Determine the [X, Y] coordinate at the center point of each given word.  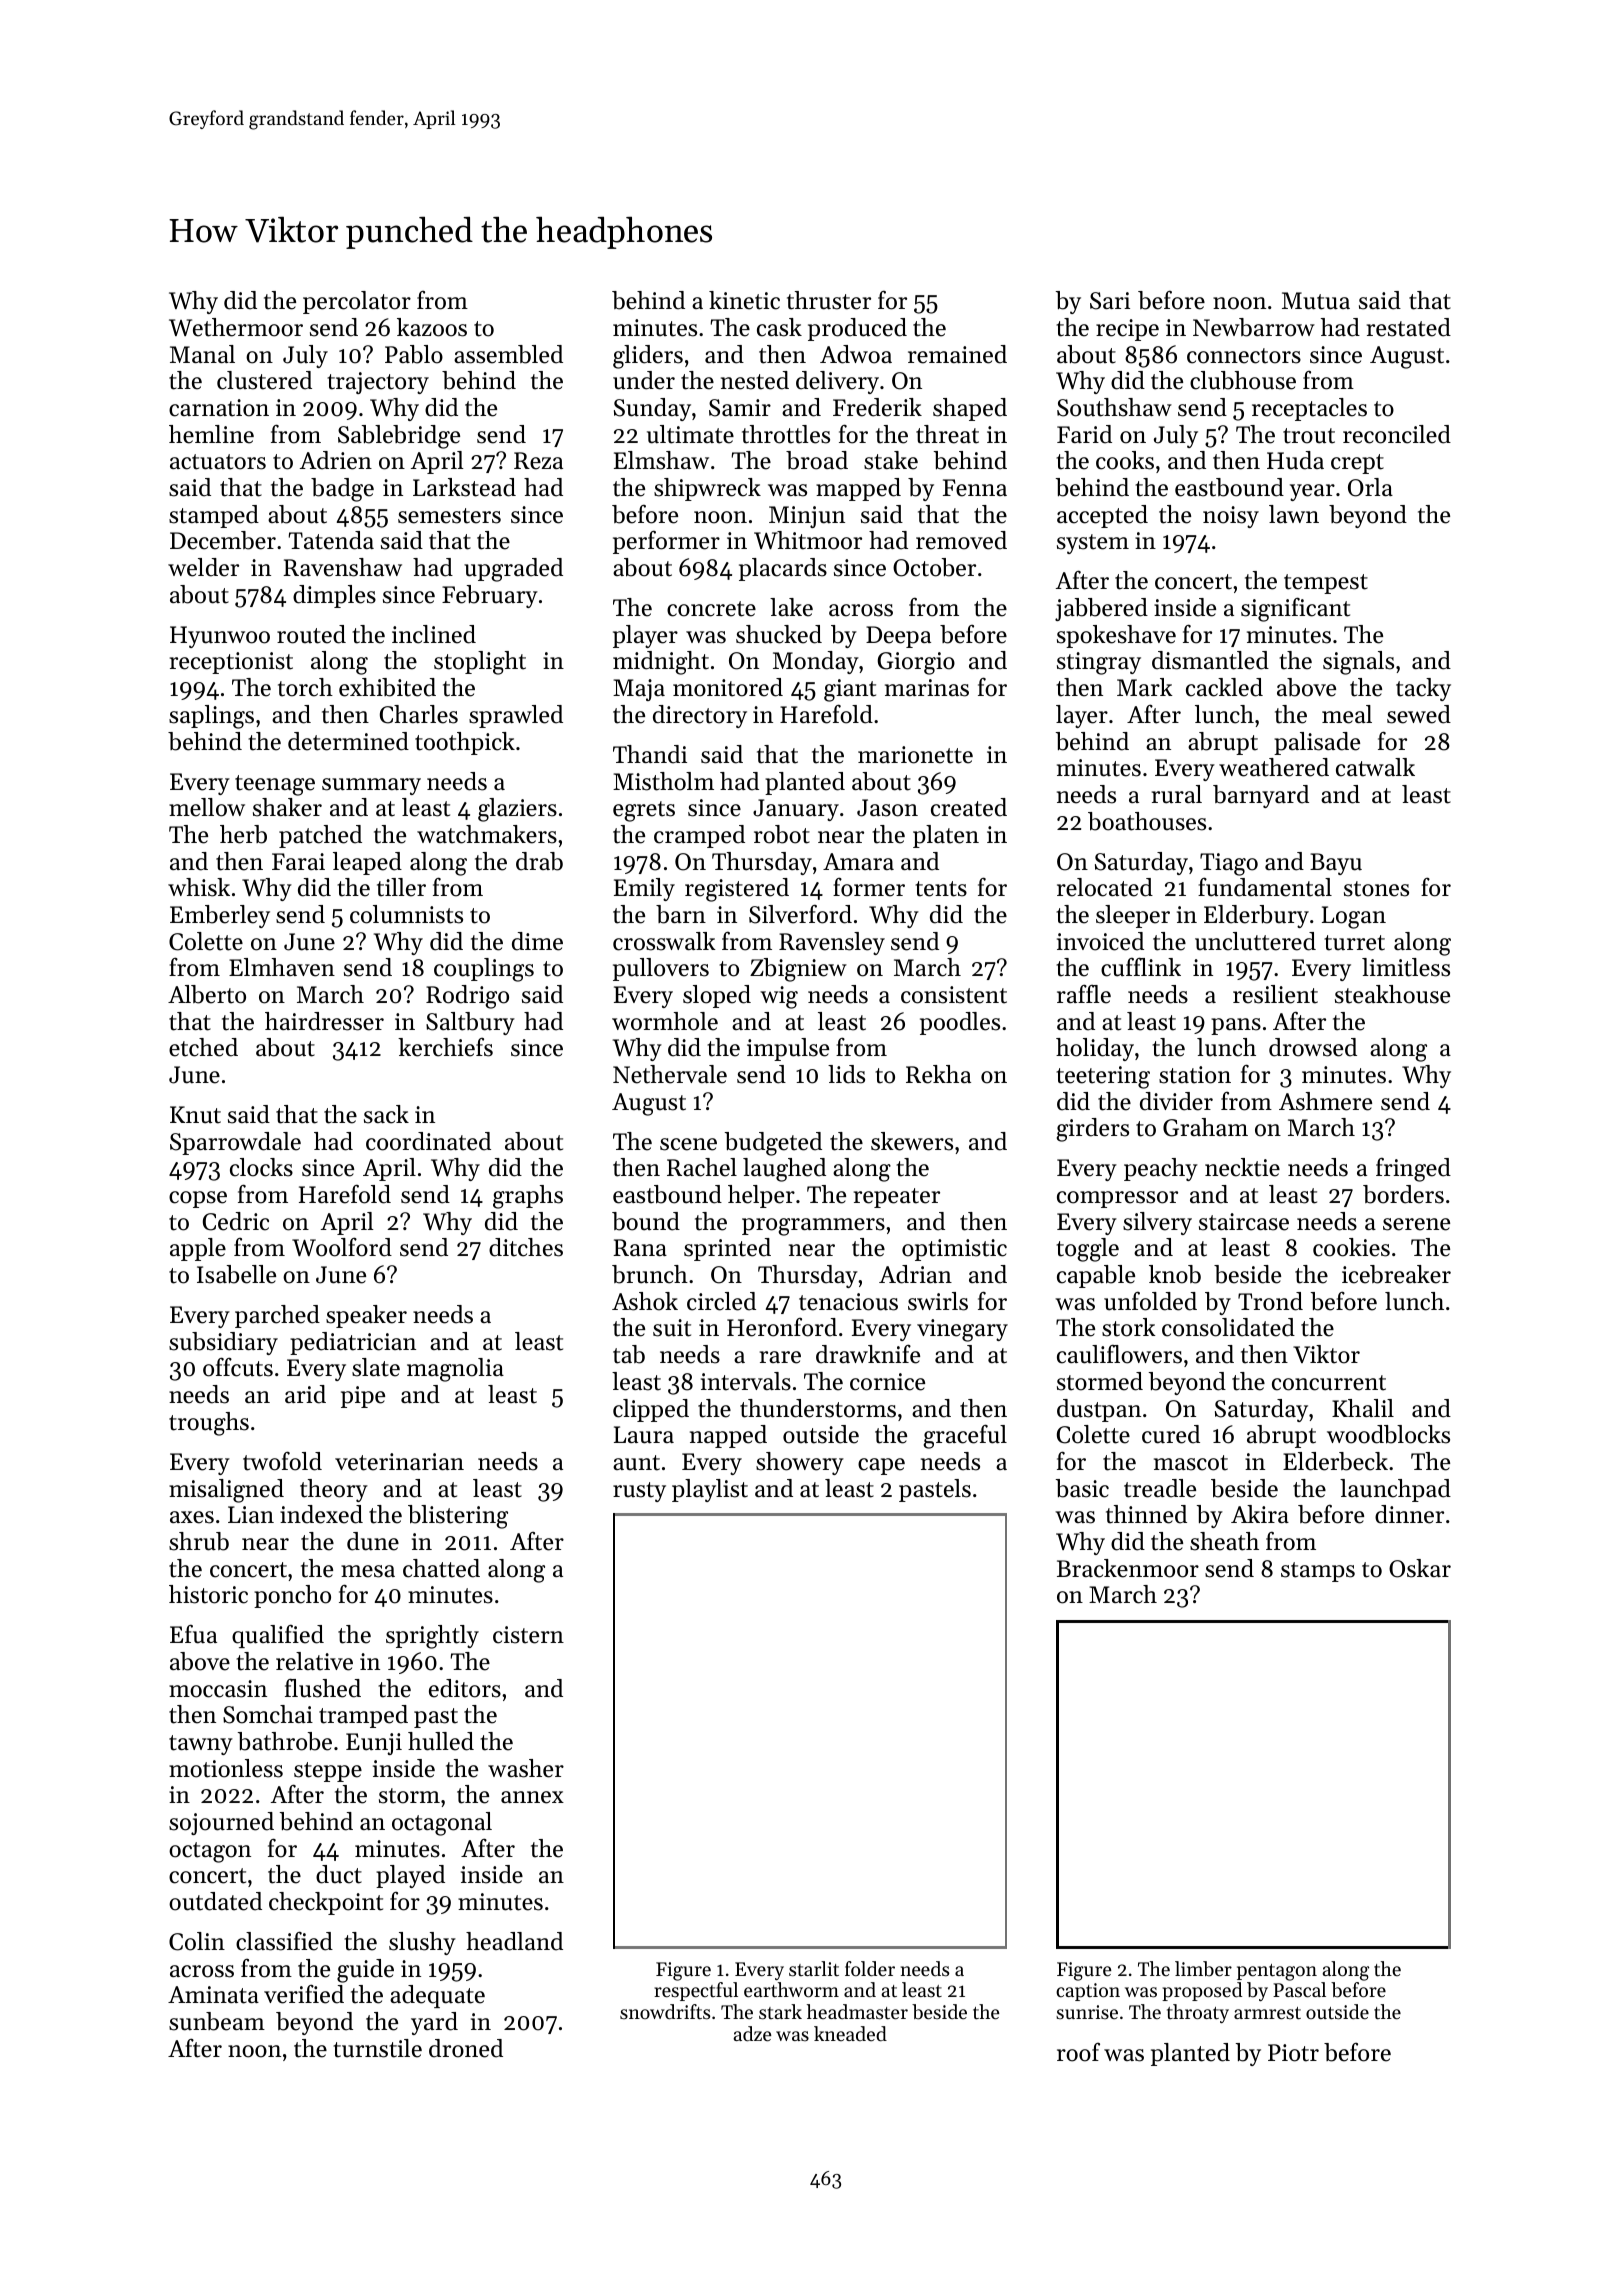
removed [961, 540]
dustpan [1099, 1410]
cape [881, 1466]
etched [203, 1047]
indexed [321, 1514]
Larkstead [464, 487]
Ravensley [832, 943]
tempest [1326, 584]
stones [1376, 889]
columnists [406, 914]
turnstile [377, 2048]
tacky [1423, 689]
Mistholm [663, 781]
